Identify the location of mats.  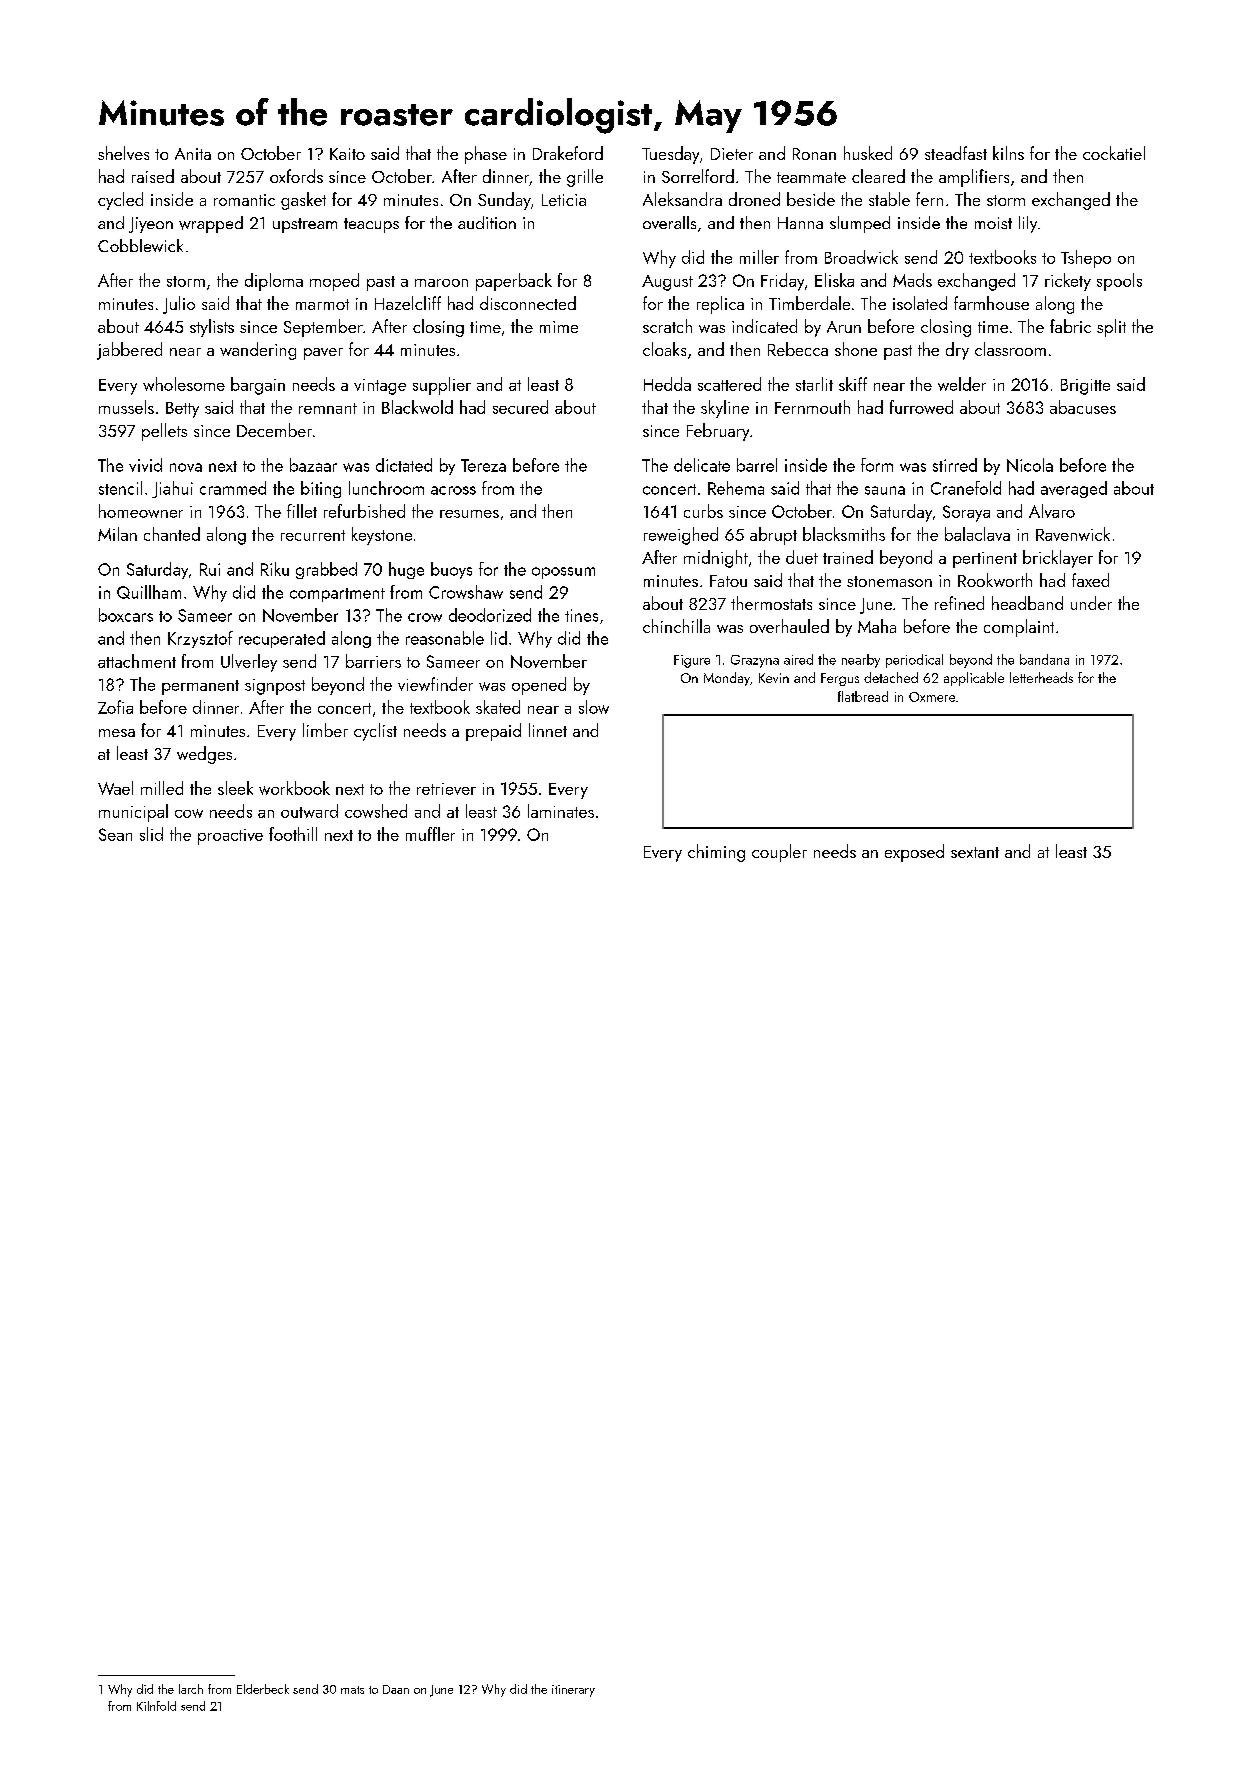
(352, 1690).
